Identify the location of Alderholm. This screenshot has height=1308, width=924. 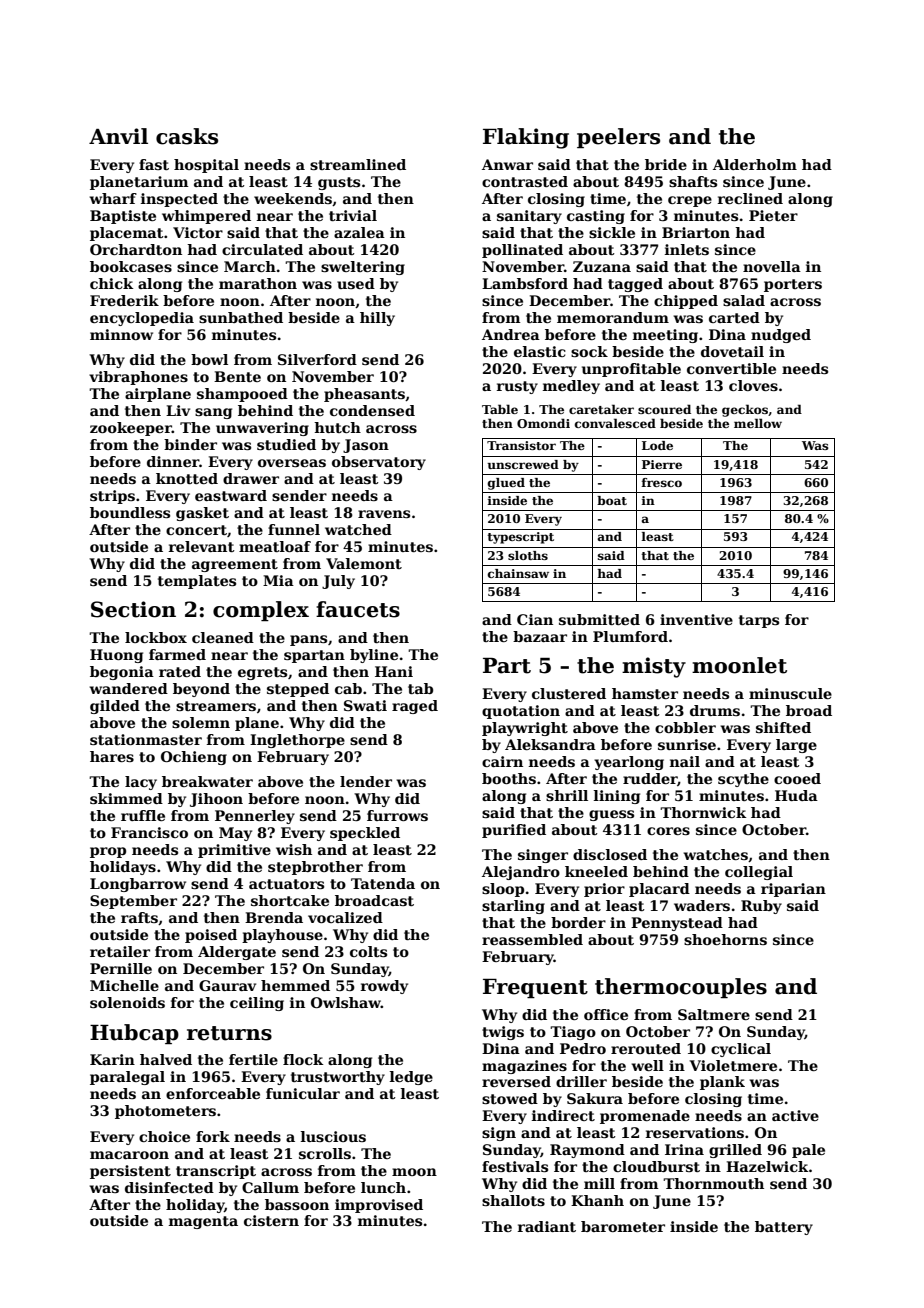
(755, 164).
